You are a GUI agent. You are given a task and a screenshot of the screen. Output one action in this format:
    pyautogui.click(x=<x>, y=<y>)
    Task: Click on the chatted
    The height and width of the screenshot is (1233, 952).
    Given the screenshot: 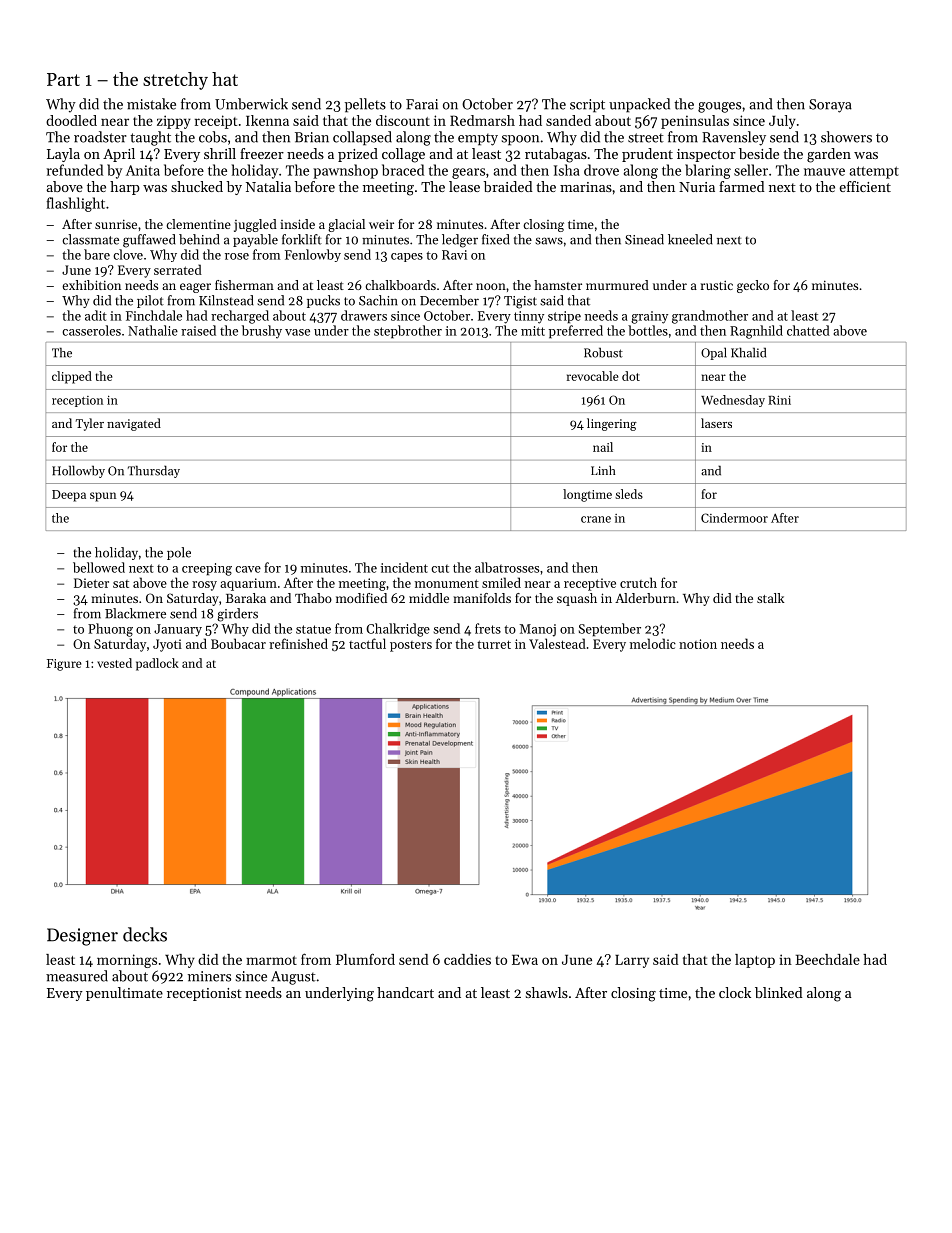 What is the action you would take?
    pyautogui.click(x=808, y=330)
